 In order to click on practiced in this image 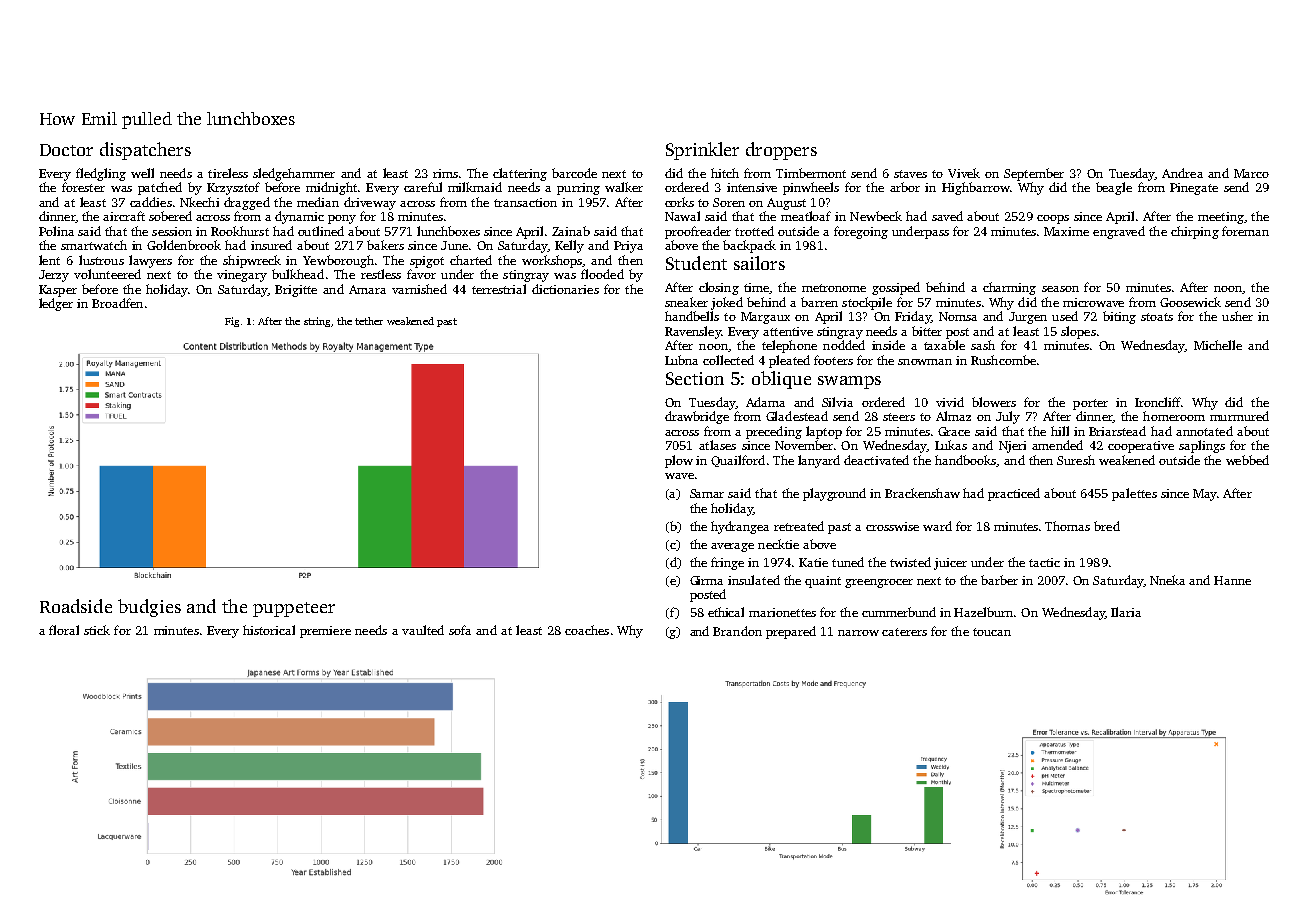, I will do `click(1014, 494)`.
